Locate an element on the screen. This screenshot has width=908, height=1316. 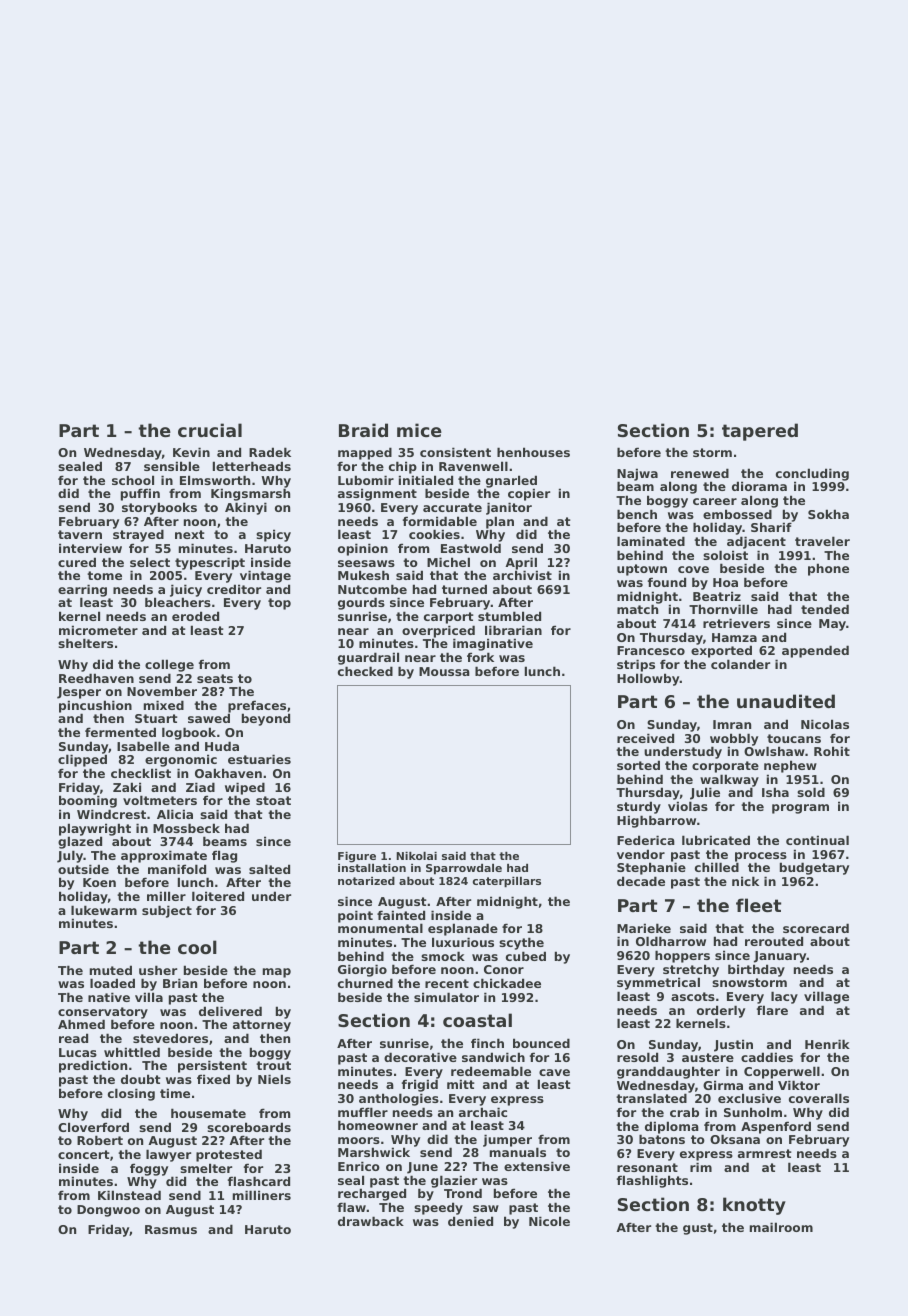
luxurious is located at coordinates (463, 942).
